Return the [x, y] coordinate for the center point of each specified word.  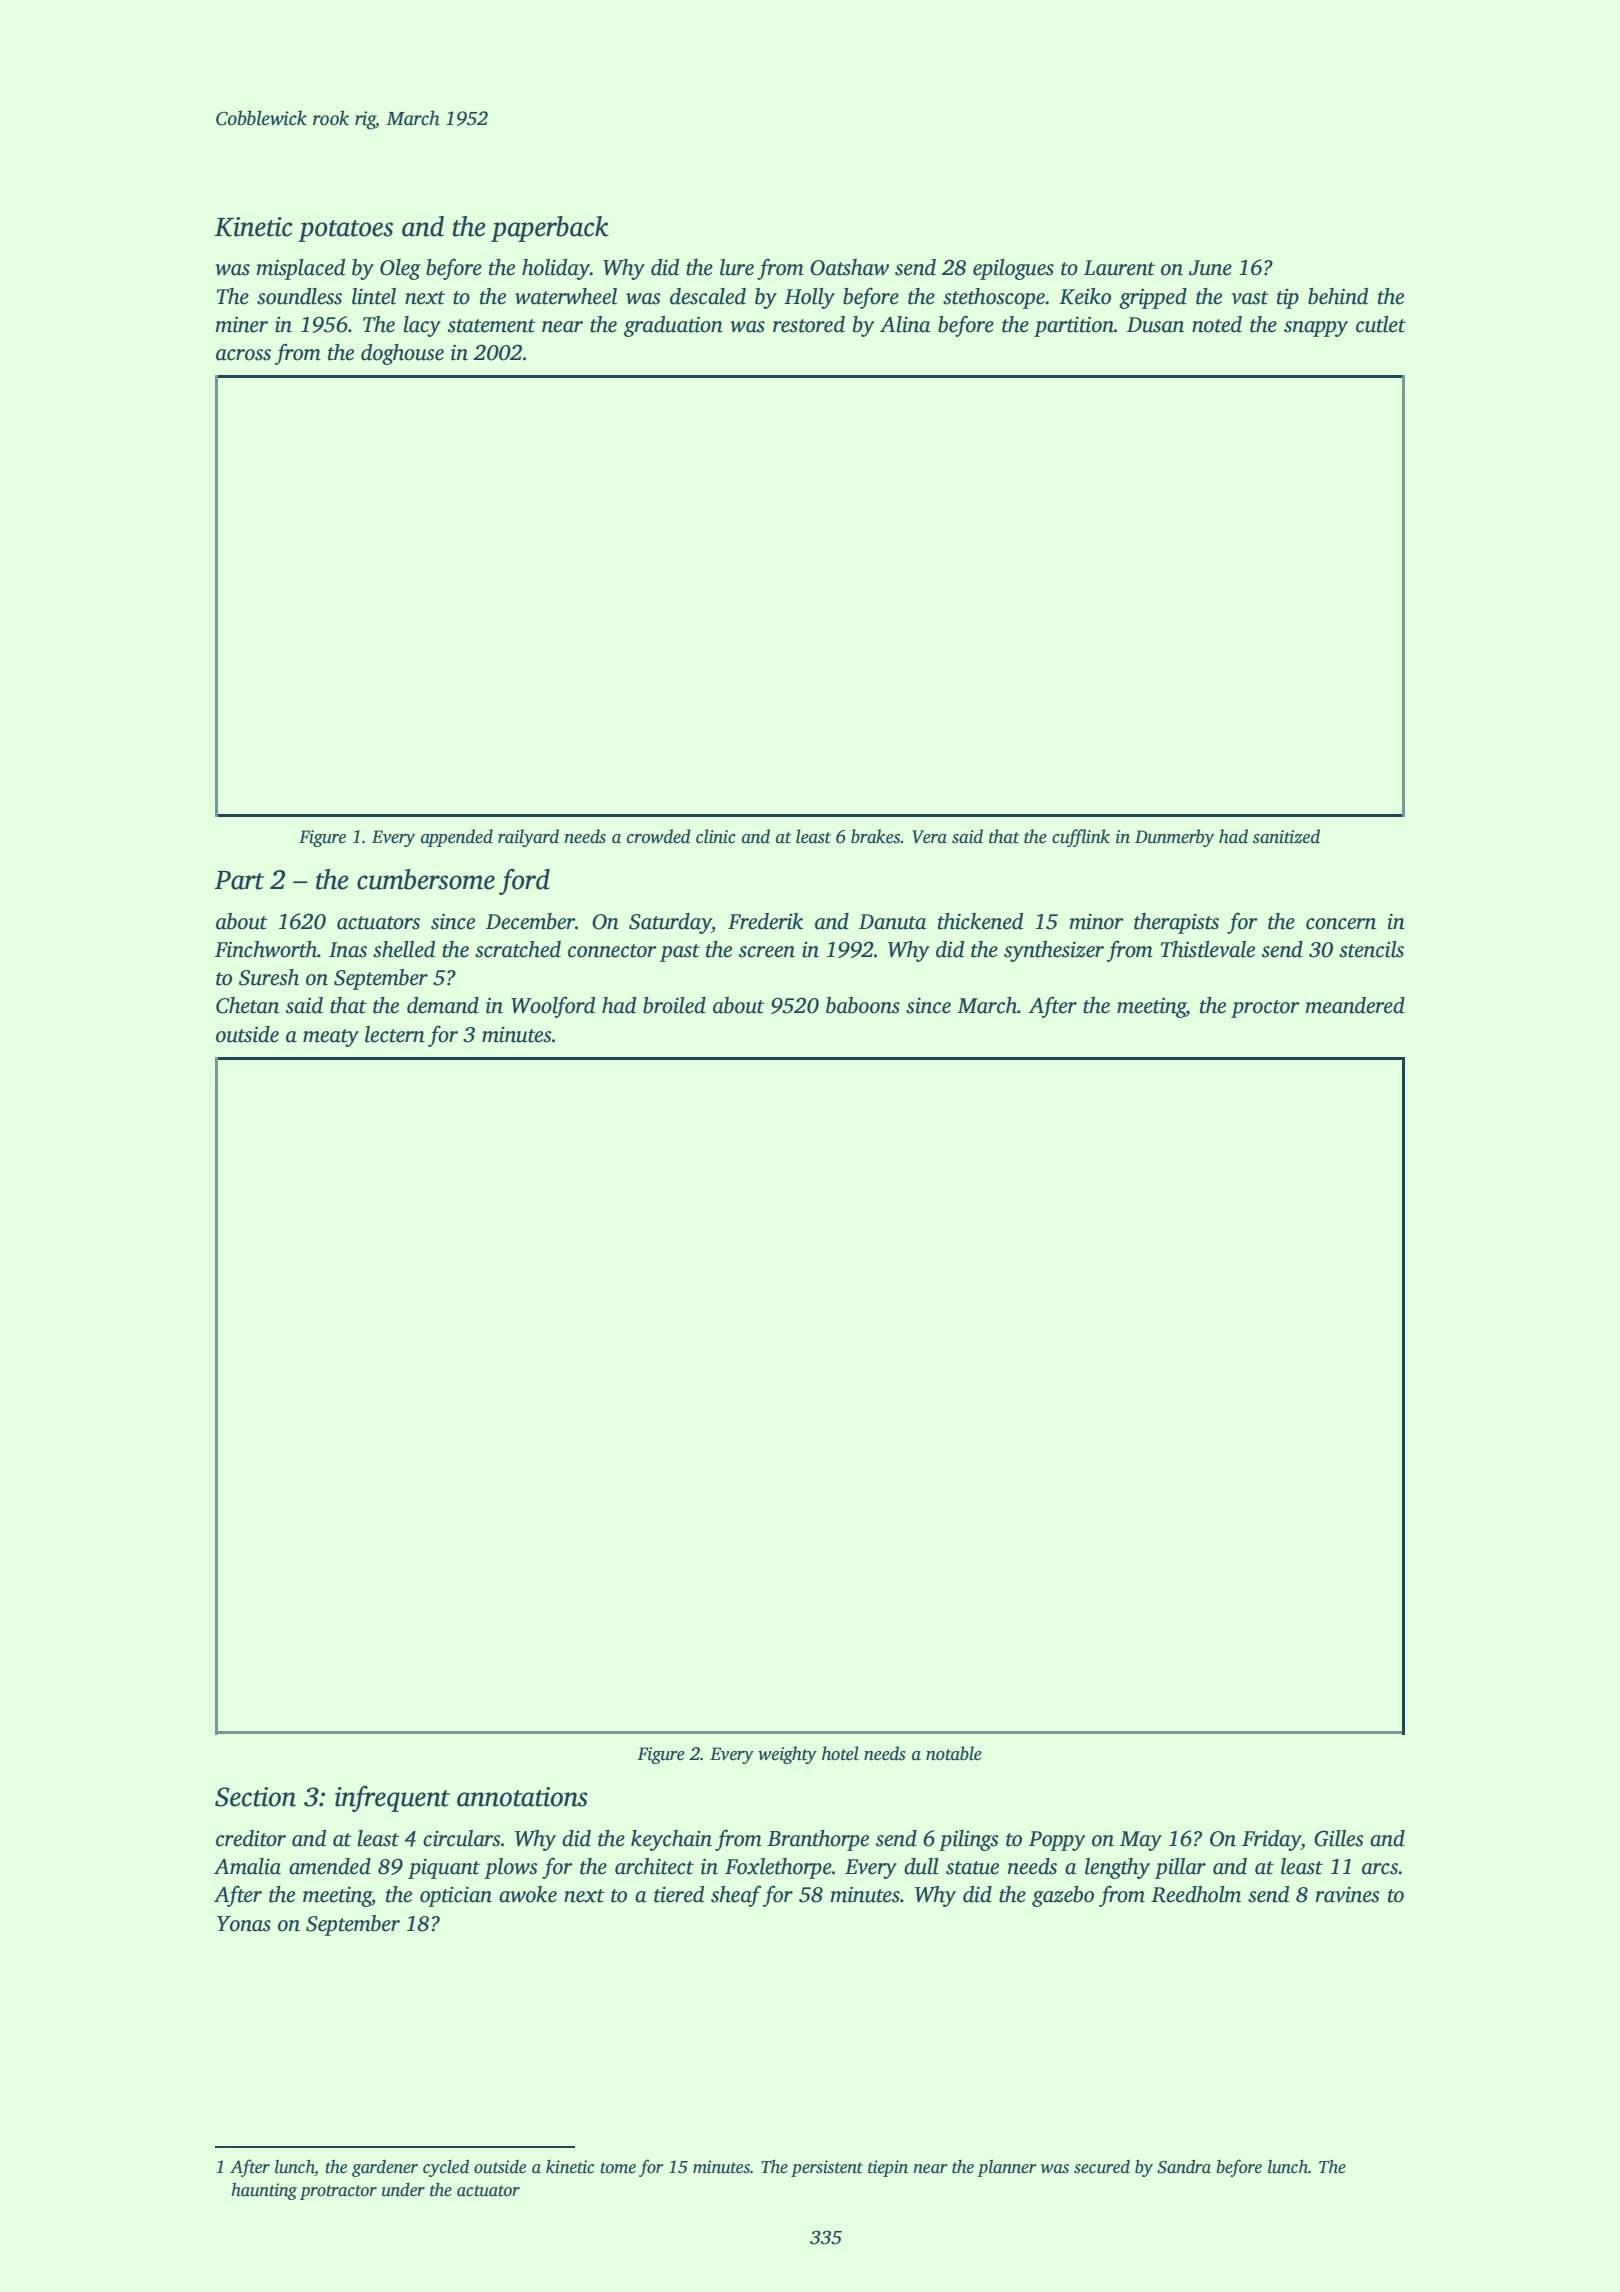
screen [767, 952]
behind [1338, 296]
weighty [787, 1755]
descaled [708, 296]
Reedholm [1196, 1894]
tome [618, 2168]
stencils [1371, 949]
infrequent [392, 1799]
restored [809, 324]
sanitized [1286, 836]
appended [457, 838]
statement [492, 326]
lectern [395, 1034]
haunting [264, 2191]
